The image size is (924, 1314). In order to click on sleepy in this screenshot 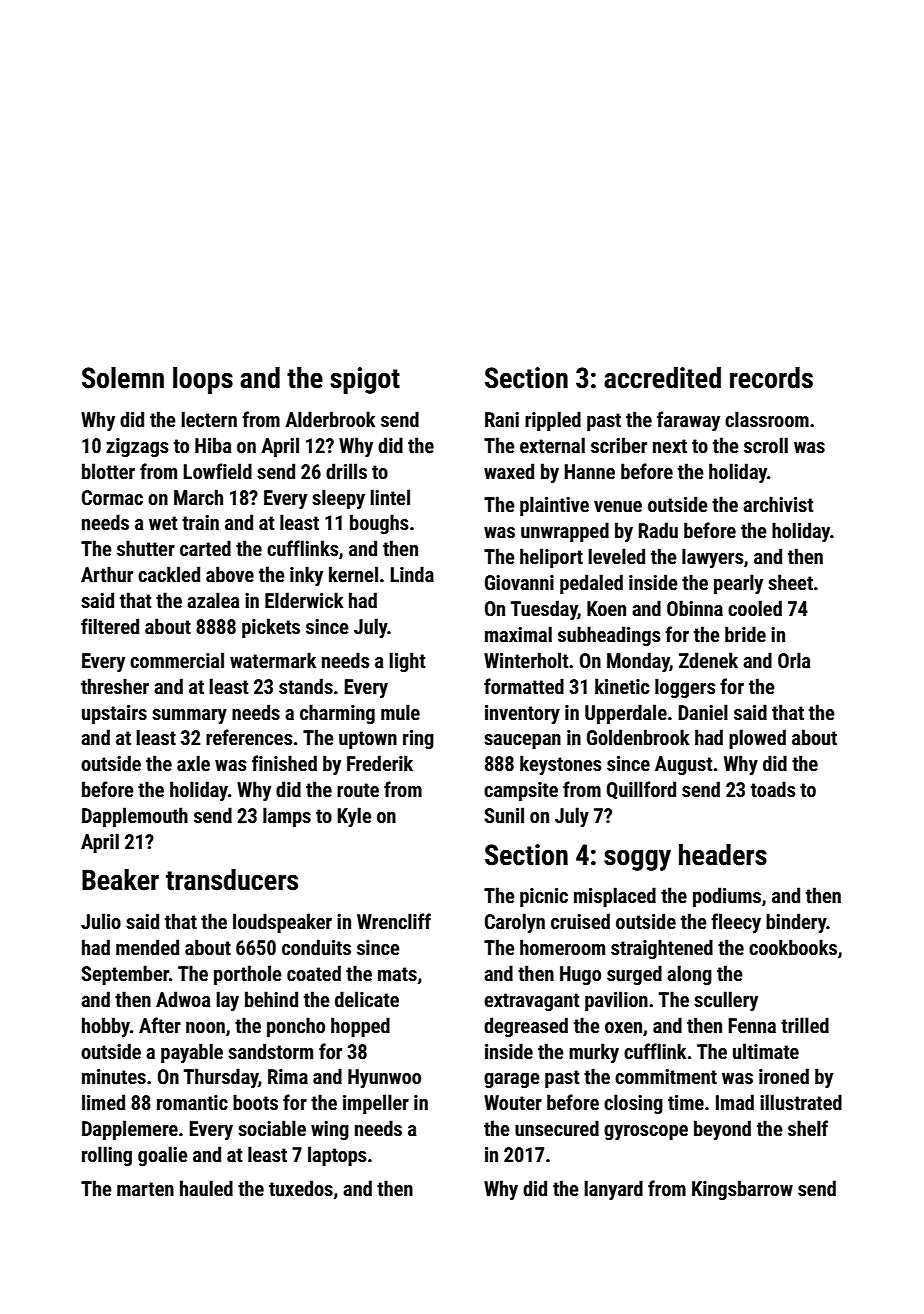, I will do `click(338, 499)`.
